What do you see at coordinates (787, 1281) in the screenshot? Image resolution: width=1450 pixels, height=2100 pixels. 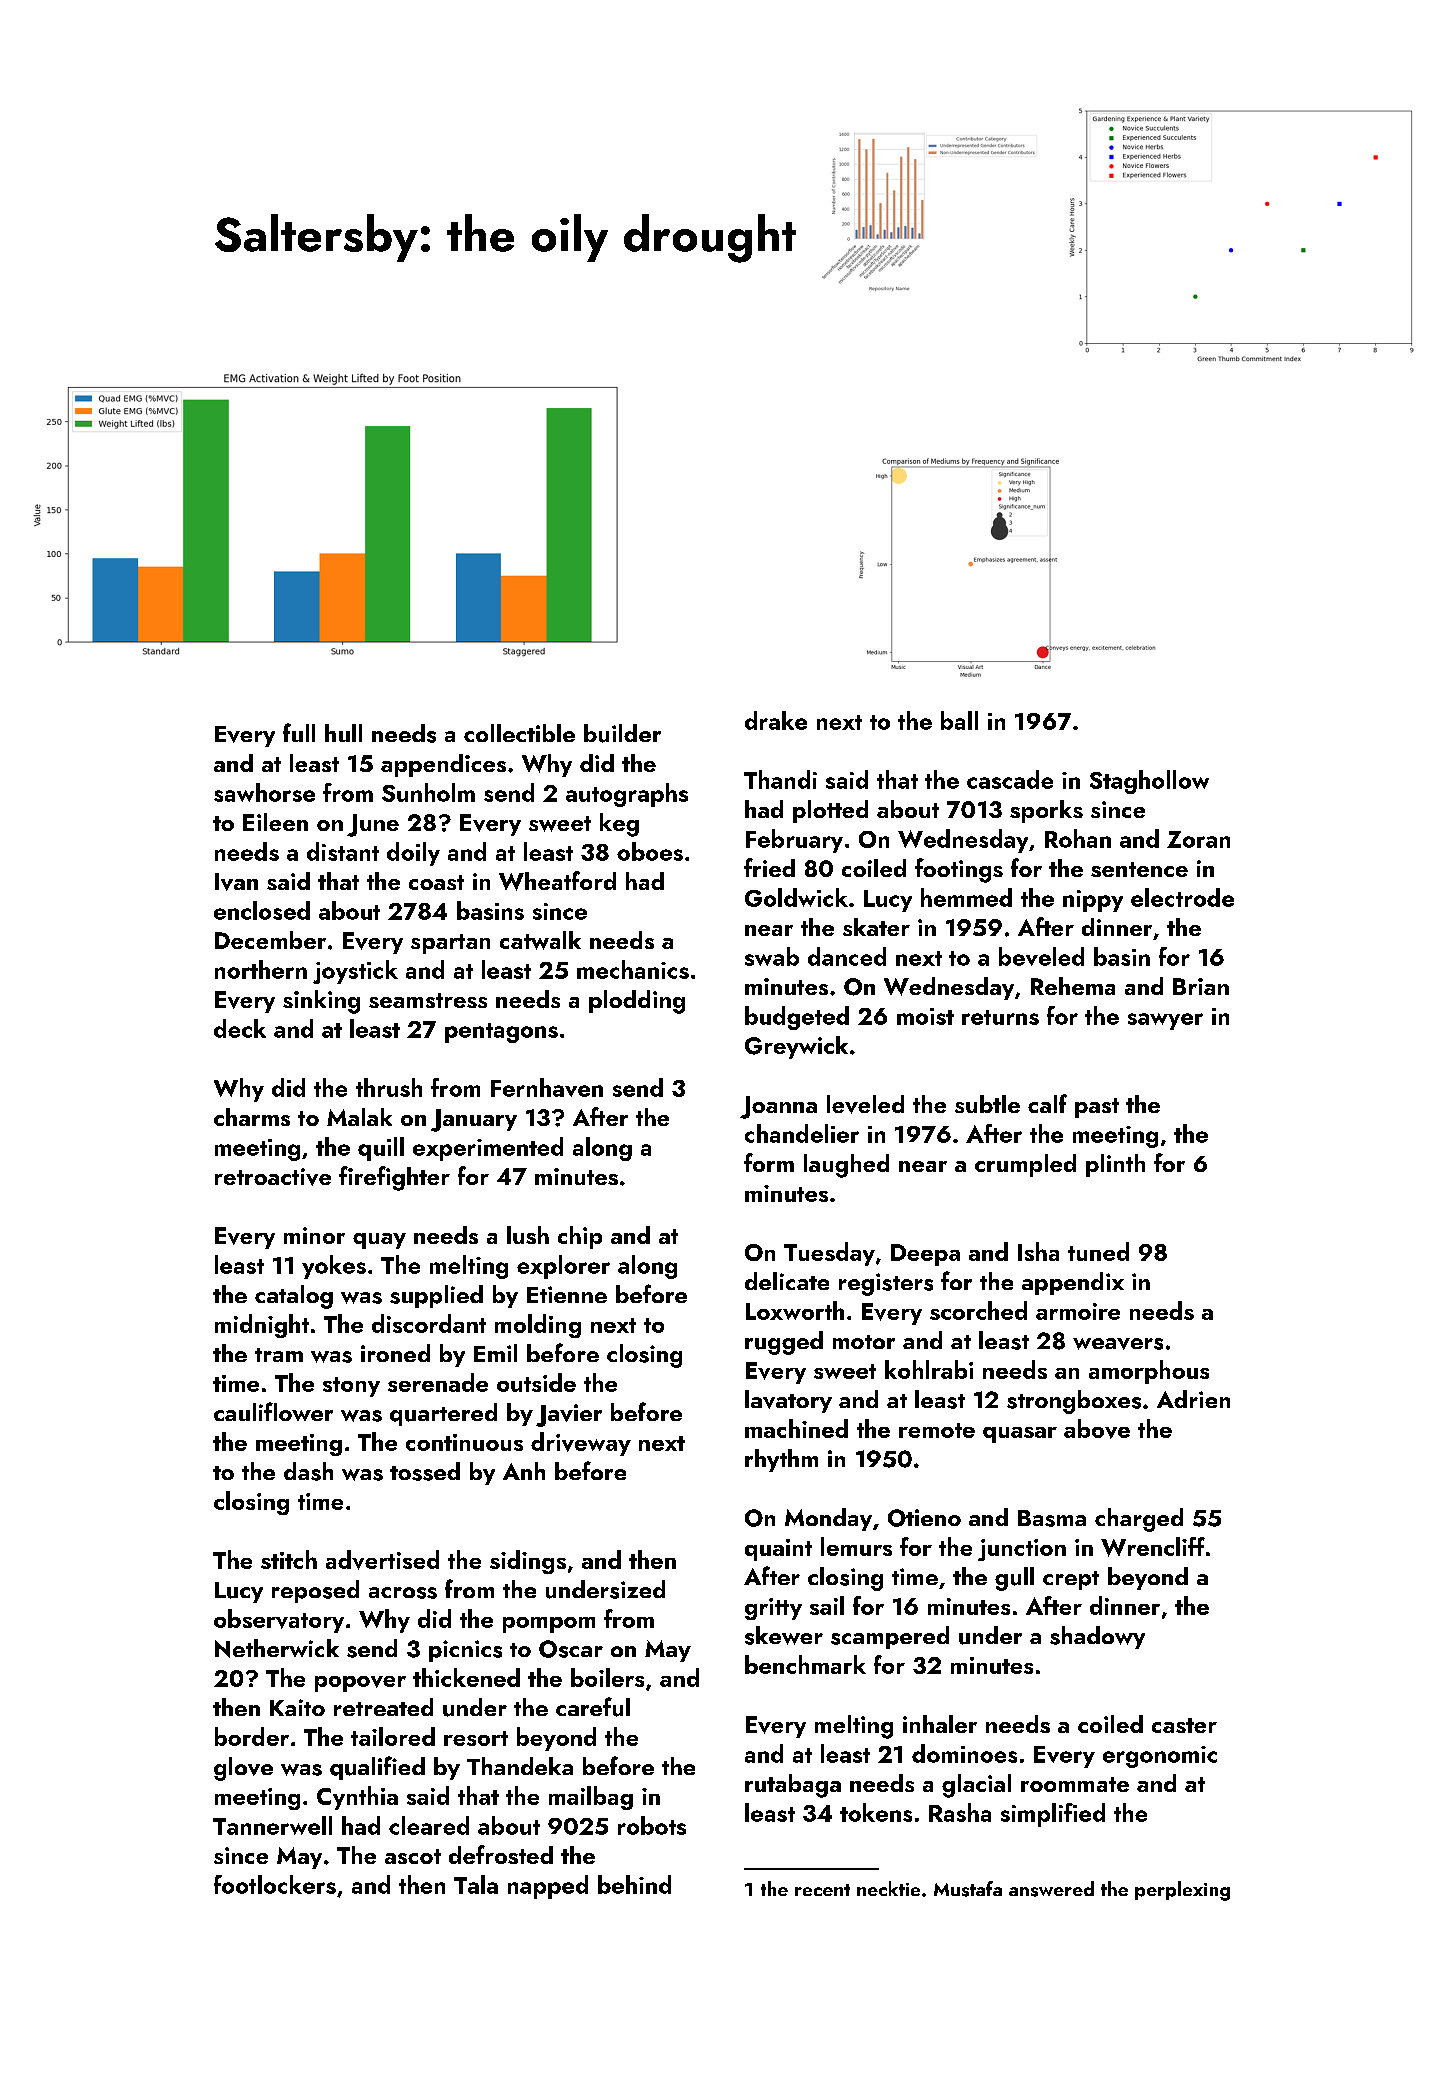 I see `delicate` at bounding box center [787, 1281].
